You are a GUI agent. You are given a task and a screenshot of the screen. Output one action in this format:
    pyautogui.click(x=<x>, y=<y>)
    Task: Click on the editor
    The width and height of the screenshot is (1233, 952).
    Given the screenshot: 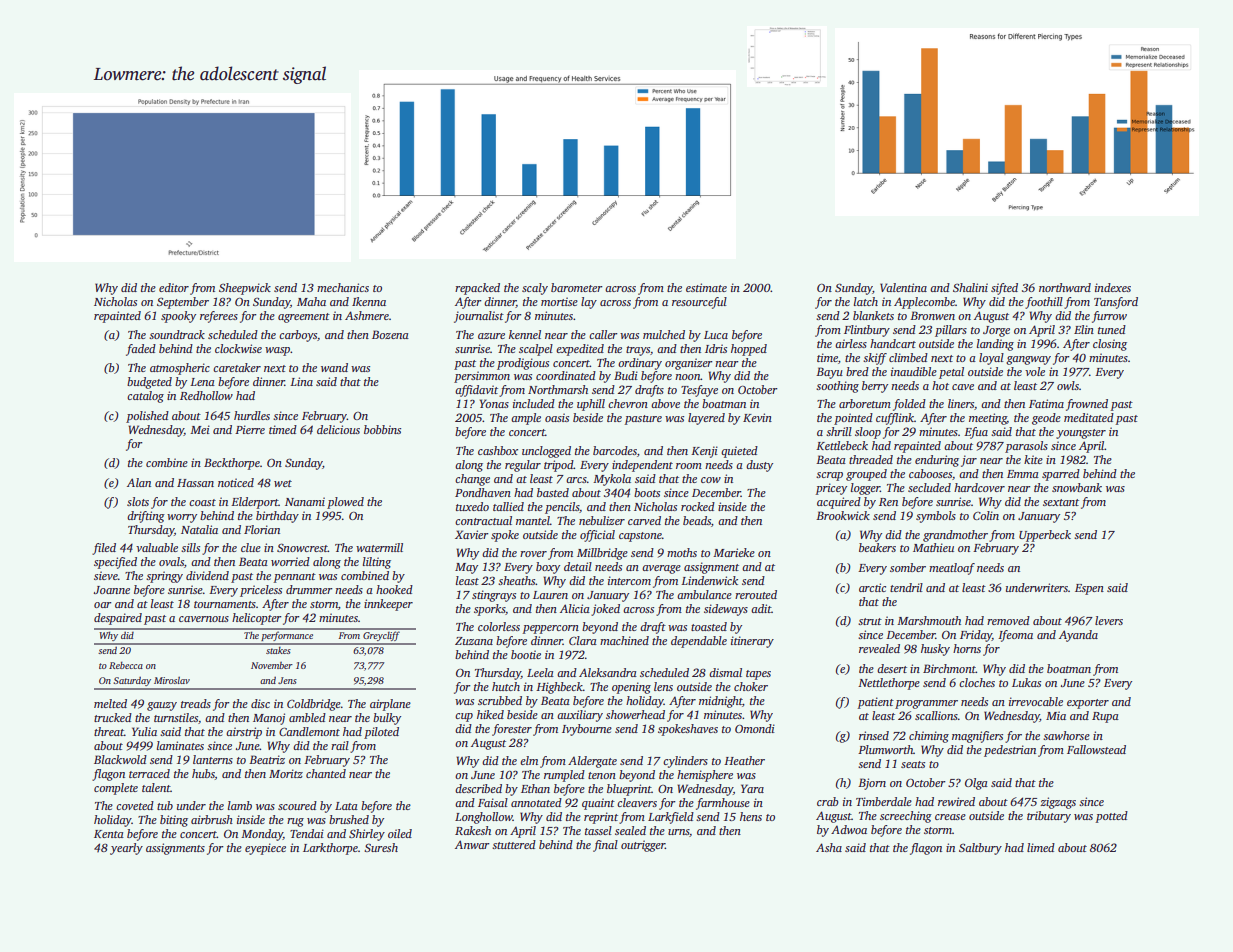 What is the action you would take?
    pyautogui.click(x=174, y=287)
